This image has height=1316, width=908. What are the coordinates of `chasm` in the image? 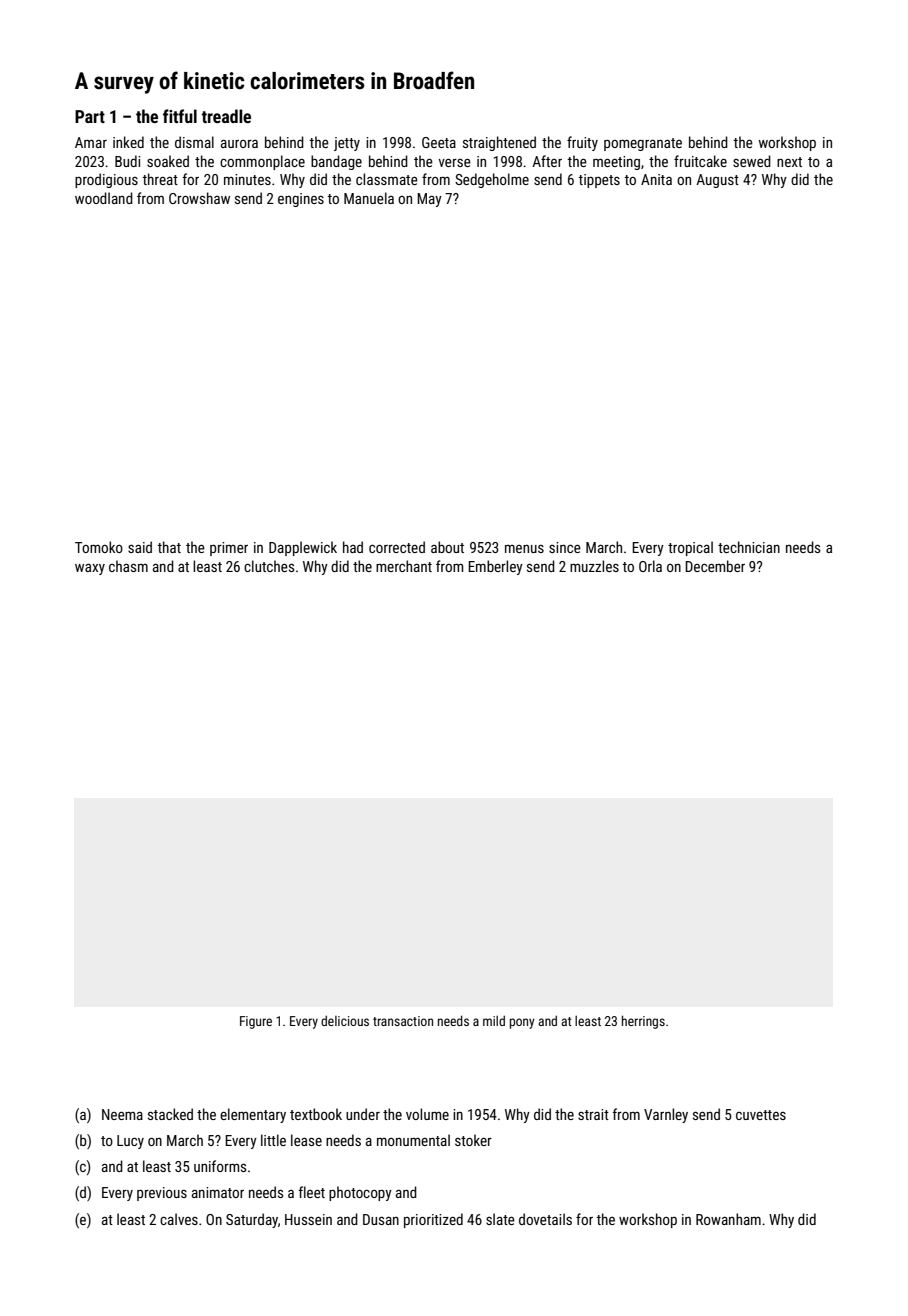 It's located at (128, 566).
